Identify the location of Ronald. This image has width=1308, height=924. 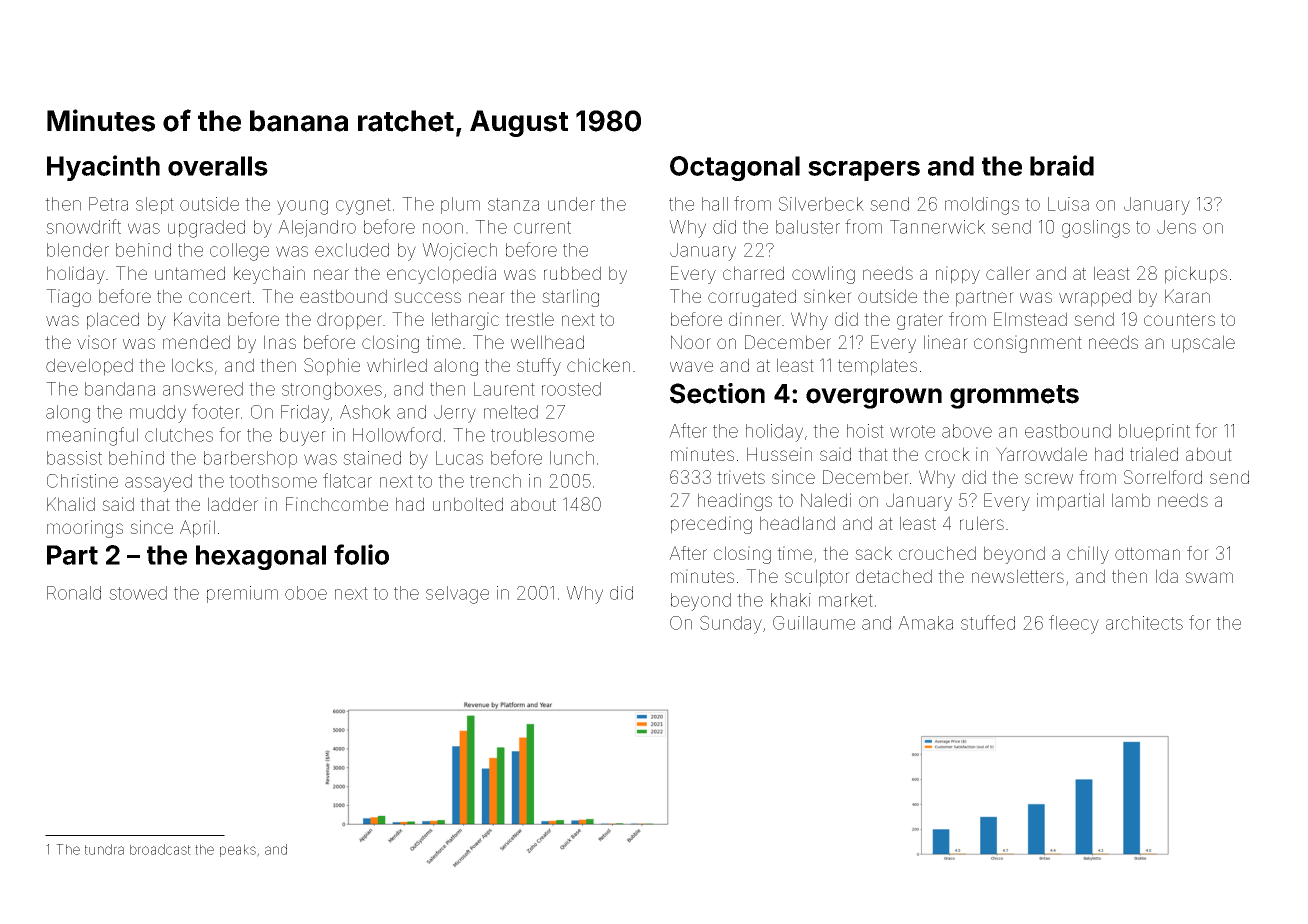
(74, 593).
